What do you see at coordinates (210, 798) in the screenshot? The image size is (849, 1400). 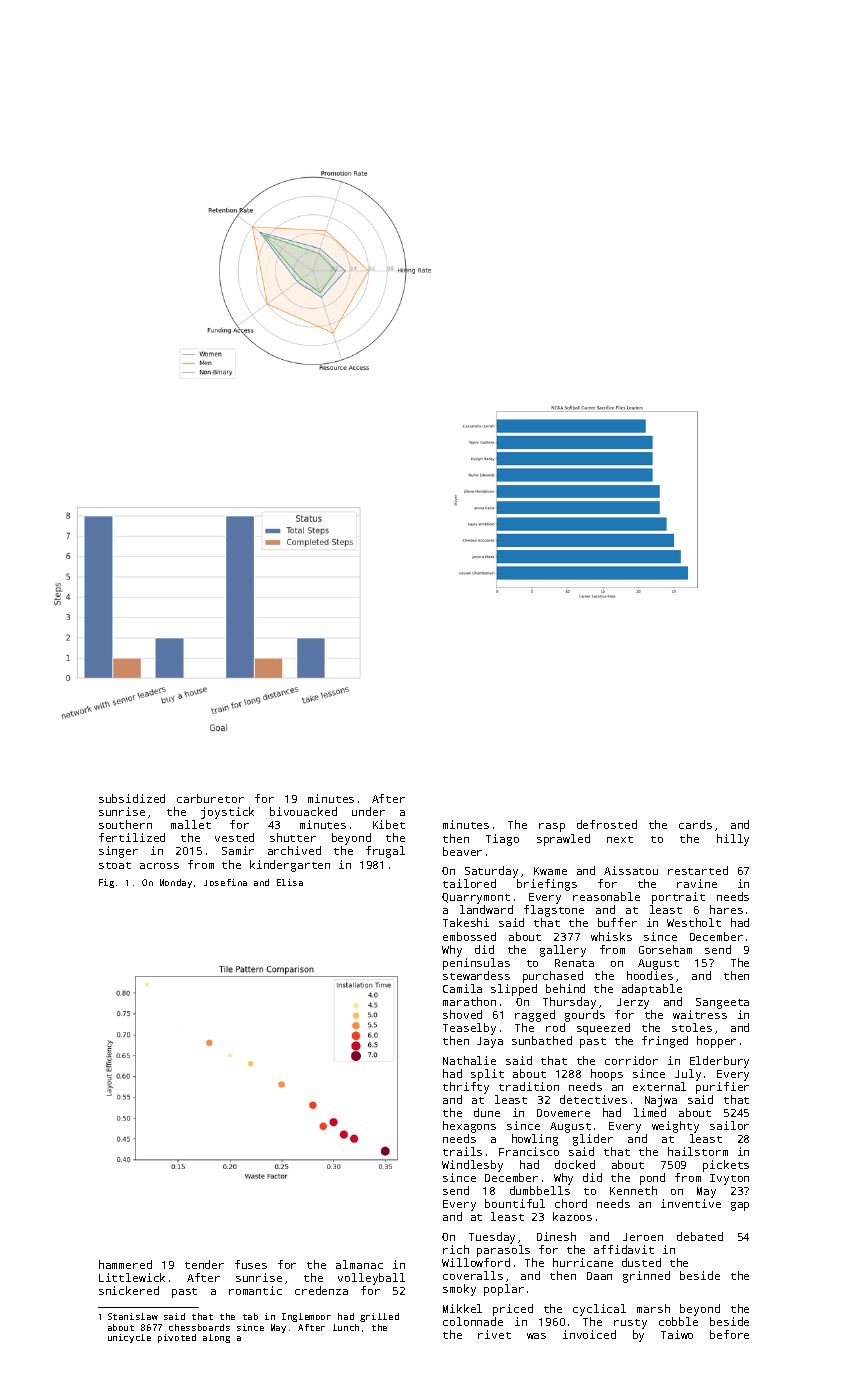 I see `carburetor` at bounding box center [210, 798].
